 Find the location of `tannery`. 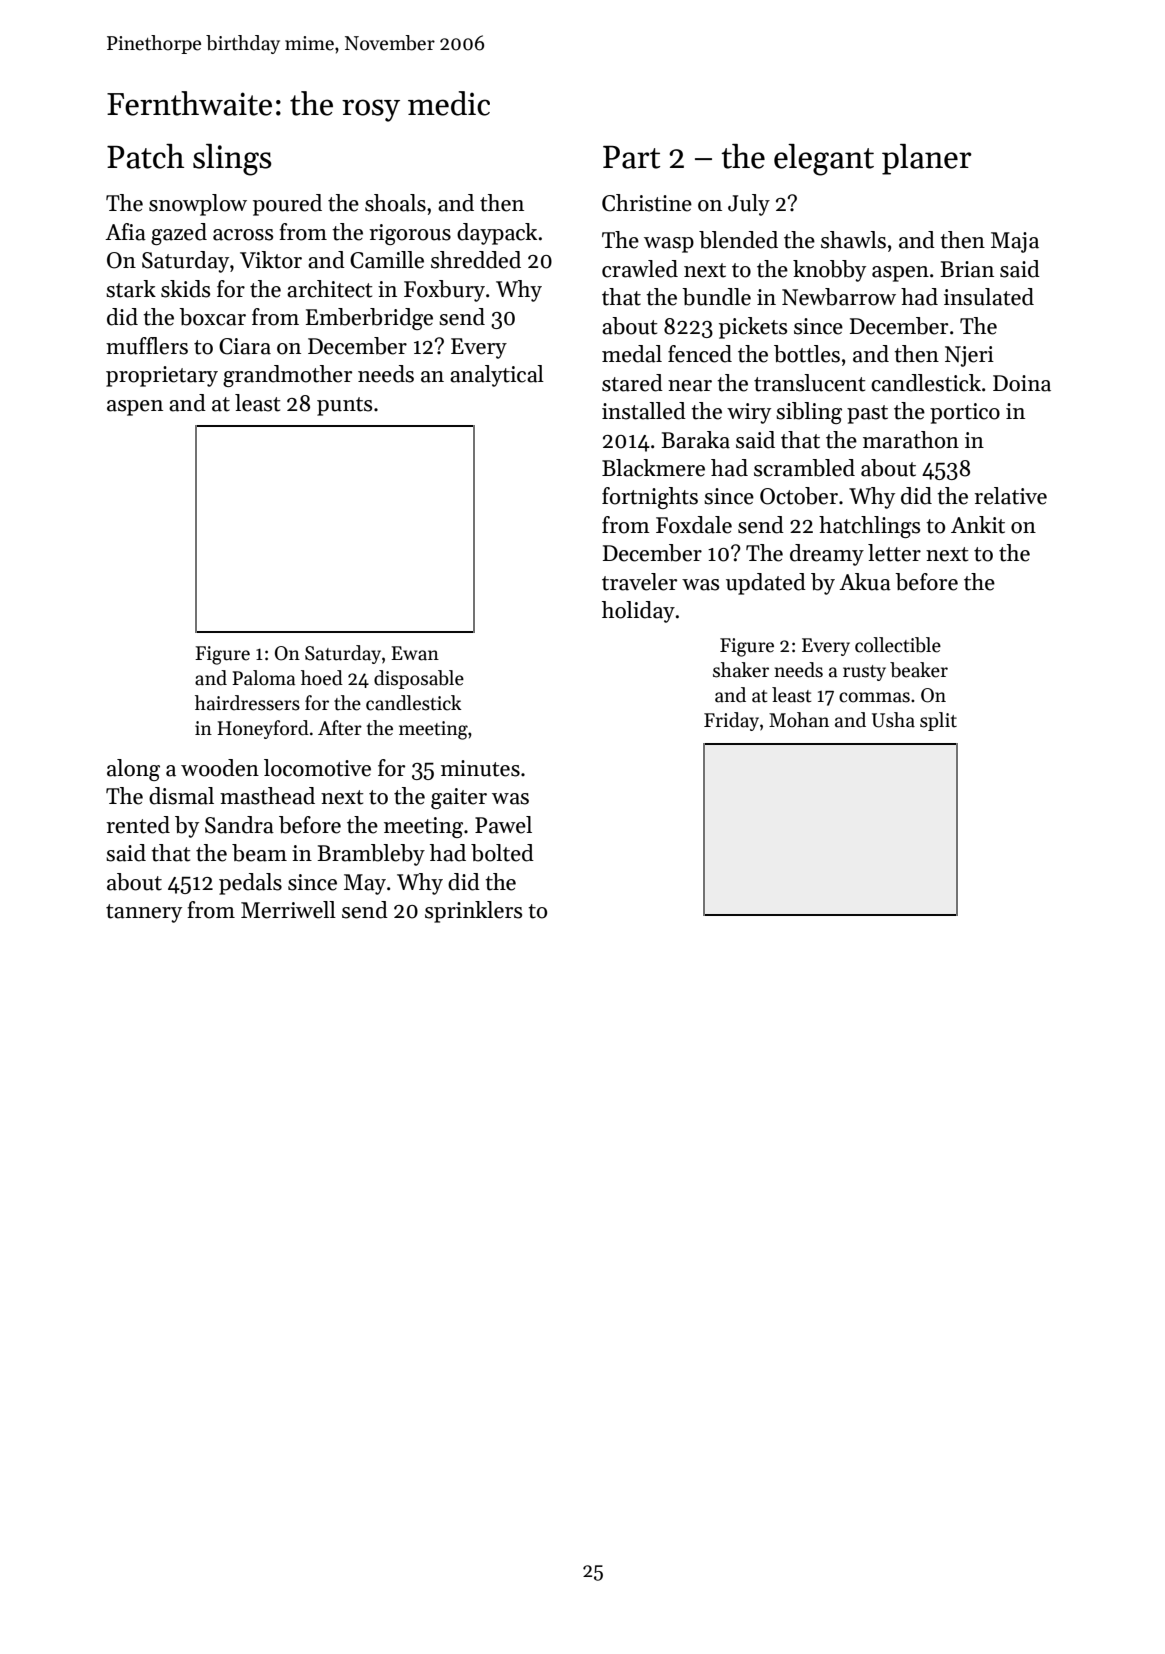

tannery is located at coordinates (144, 913).
